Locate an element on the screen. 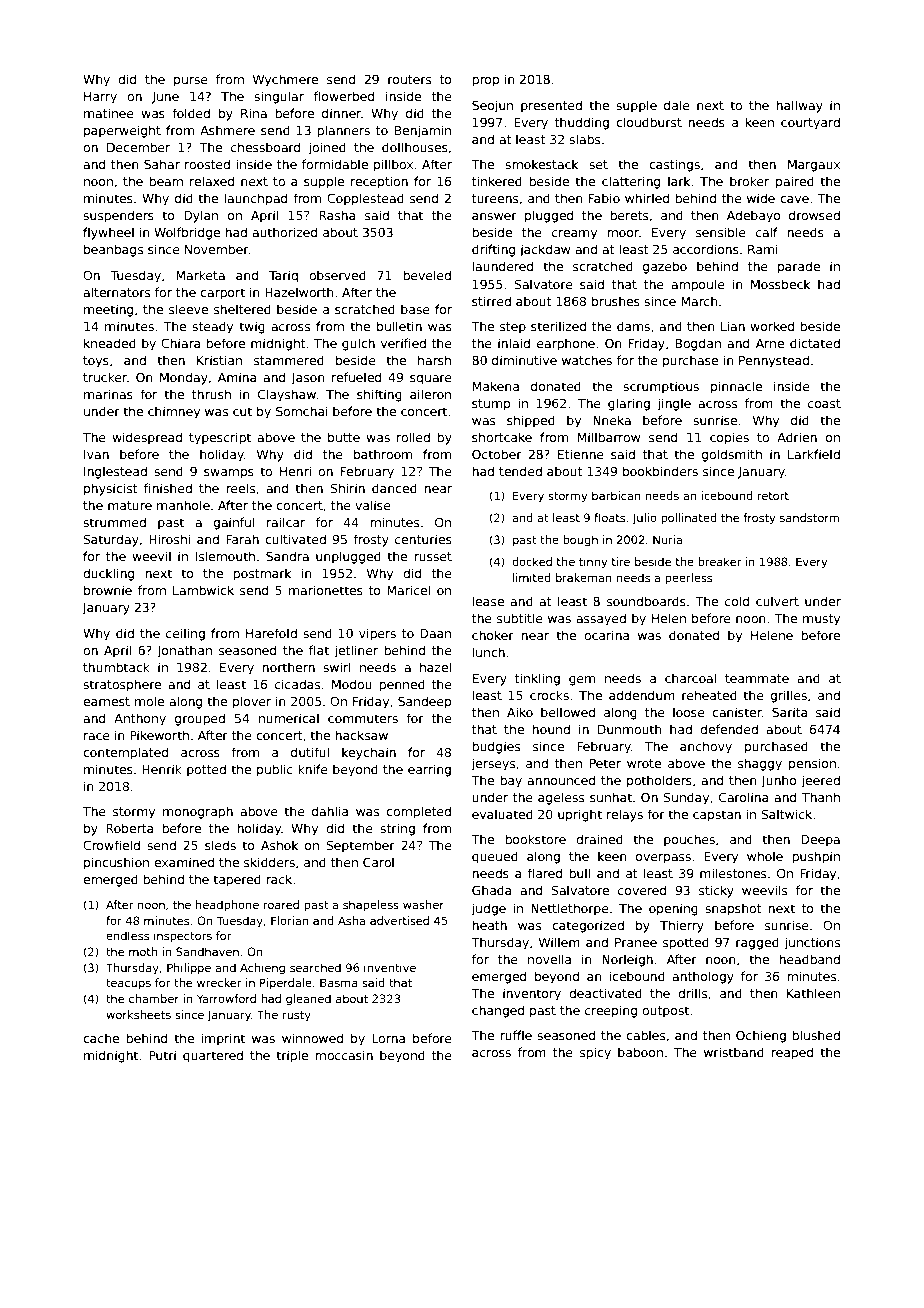 The image size is (924, 1308). monograph is located at coordinates (198, 812).
